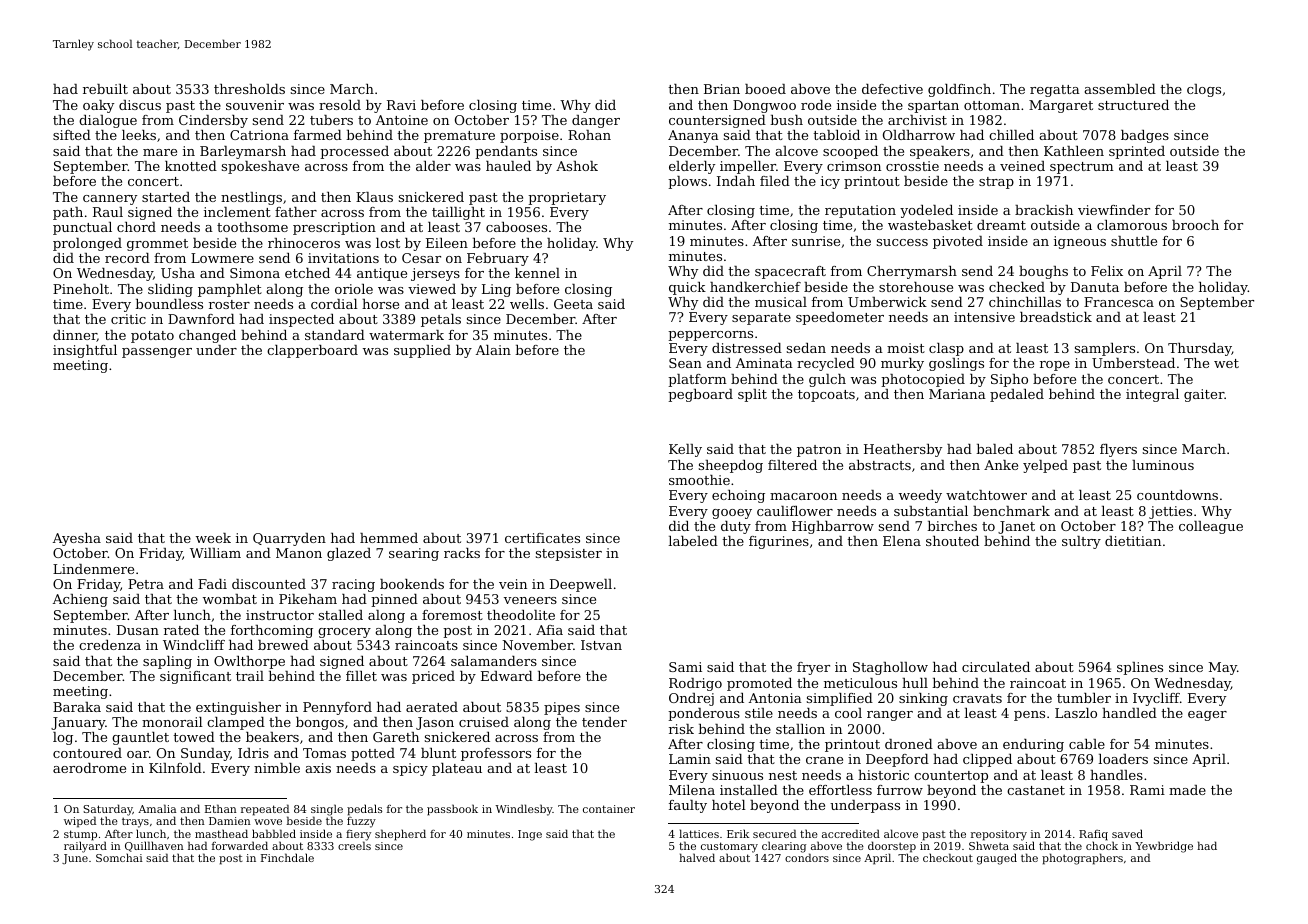 The width and height of the screenshot is (1308, 924). What do you see at coordinates (774, 833) in the screenshot?
I see `secured` at bounding box center [774, 833].
